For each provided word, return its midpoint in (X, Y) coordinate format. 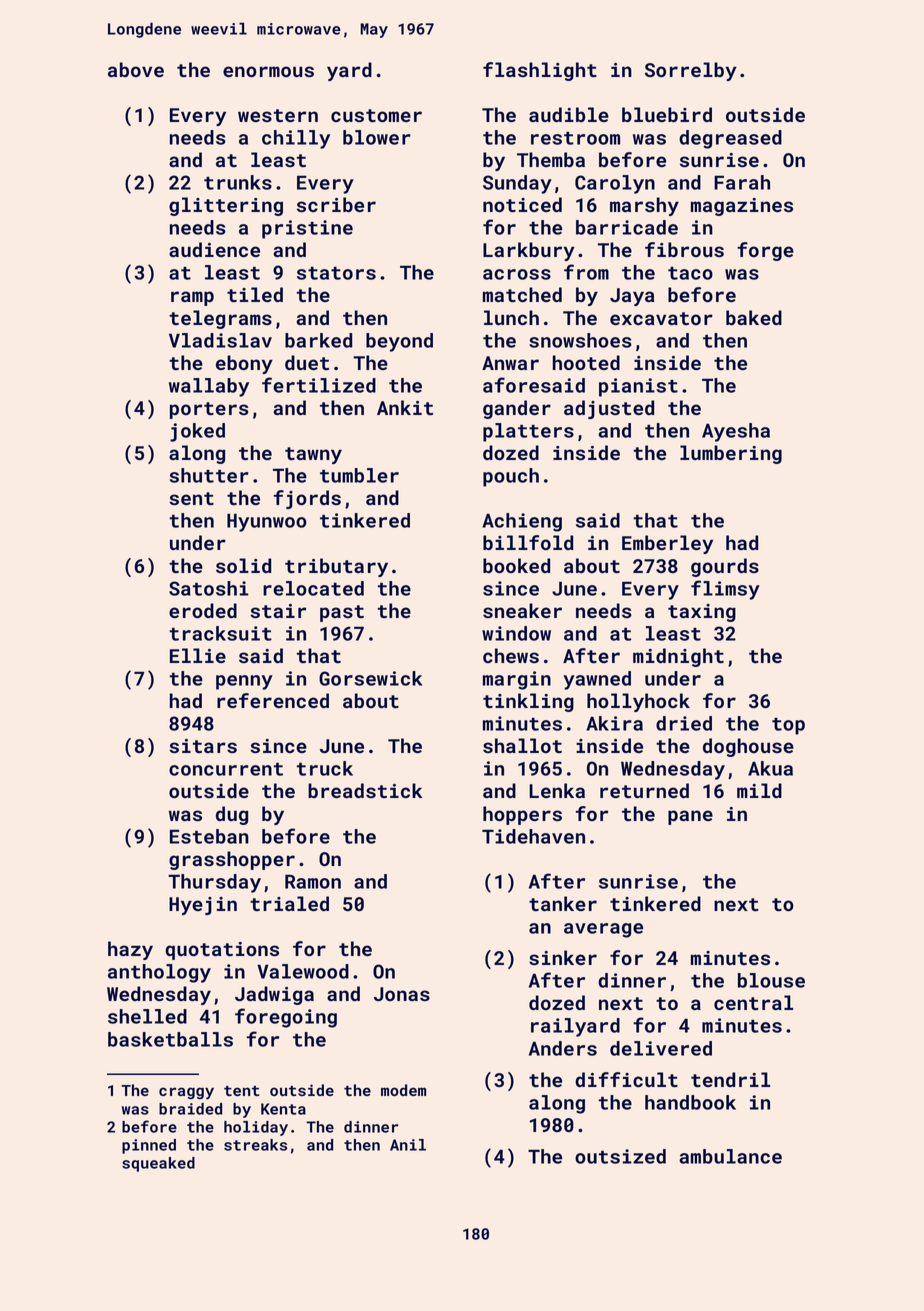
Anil (408, 1145)
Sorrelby (691, 71)
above (136, 69)
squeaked (158, 1164)
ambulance (730, 1156)
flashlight (540, 71)
